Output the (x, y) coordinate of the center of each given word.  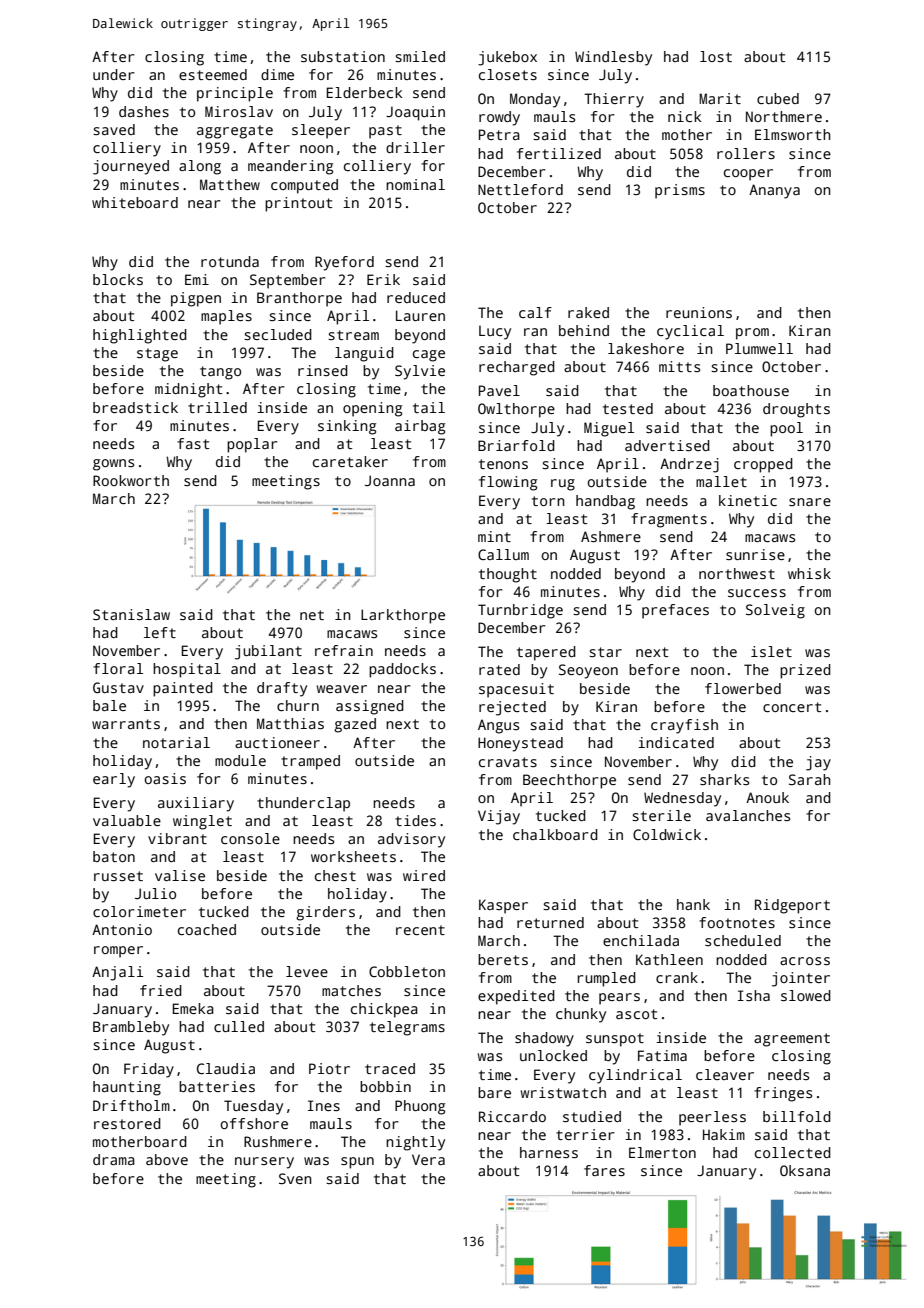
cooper (748, 175)
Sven (295, 1178)
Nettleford (520, 189)
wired (424, 875)
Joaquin (415, 113)
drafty (282, 689)
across (805, 961)
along (200, 167)
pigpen (196, 299)
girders (325, 913)
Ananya (774, 191)
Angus (498, 726)
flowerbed (743, 688)
